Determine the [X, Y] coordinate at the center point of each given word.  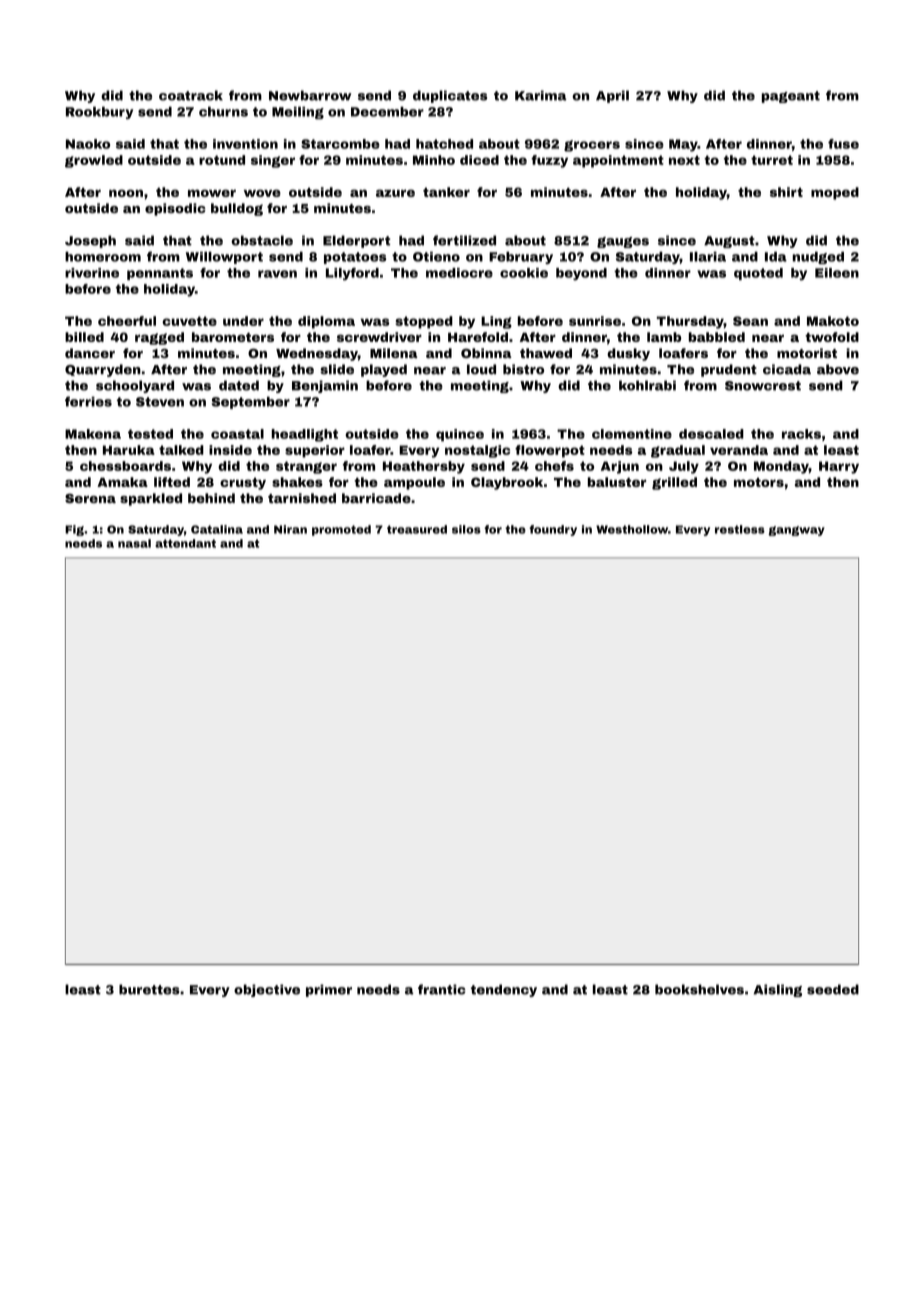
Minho [434, 160]
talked [181, 450]
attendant [185, 543]
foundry [553, 530]
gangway [796, 531]
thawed [546, 353]
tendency [504, 990]
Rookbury [99, 112]
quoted [758, 274]
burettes [149, 989]
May [683, 145]
